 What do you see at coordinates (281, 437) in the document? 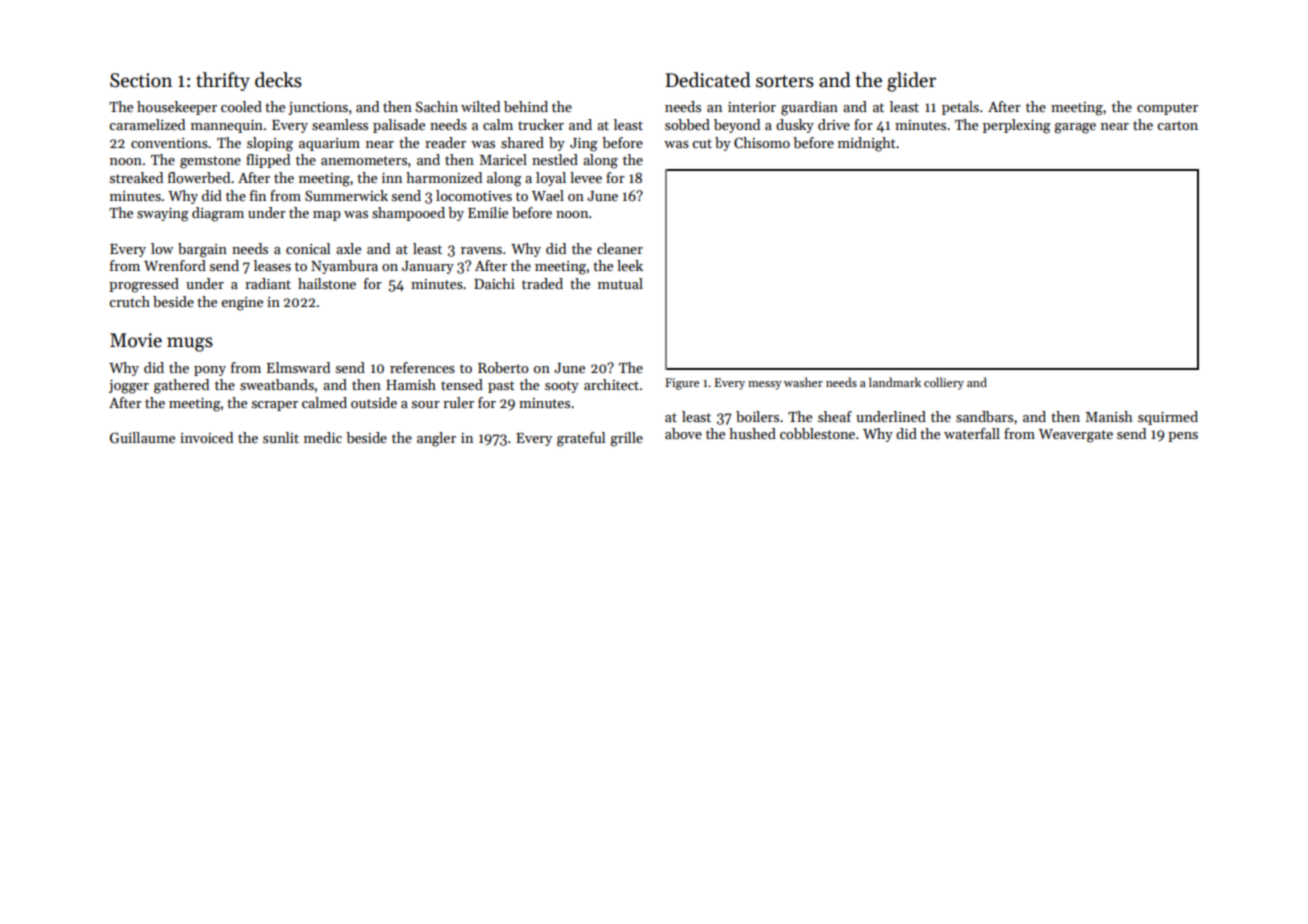
I see `sunlit` at bounding box center [281, 437].
